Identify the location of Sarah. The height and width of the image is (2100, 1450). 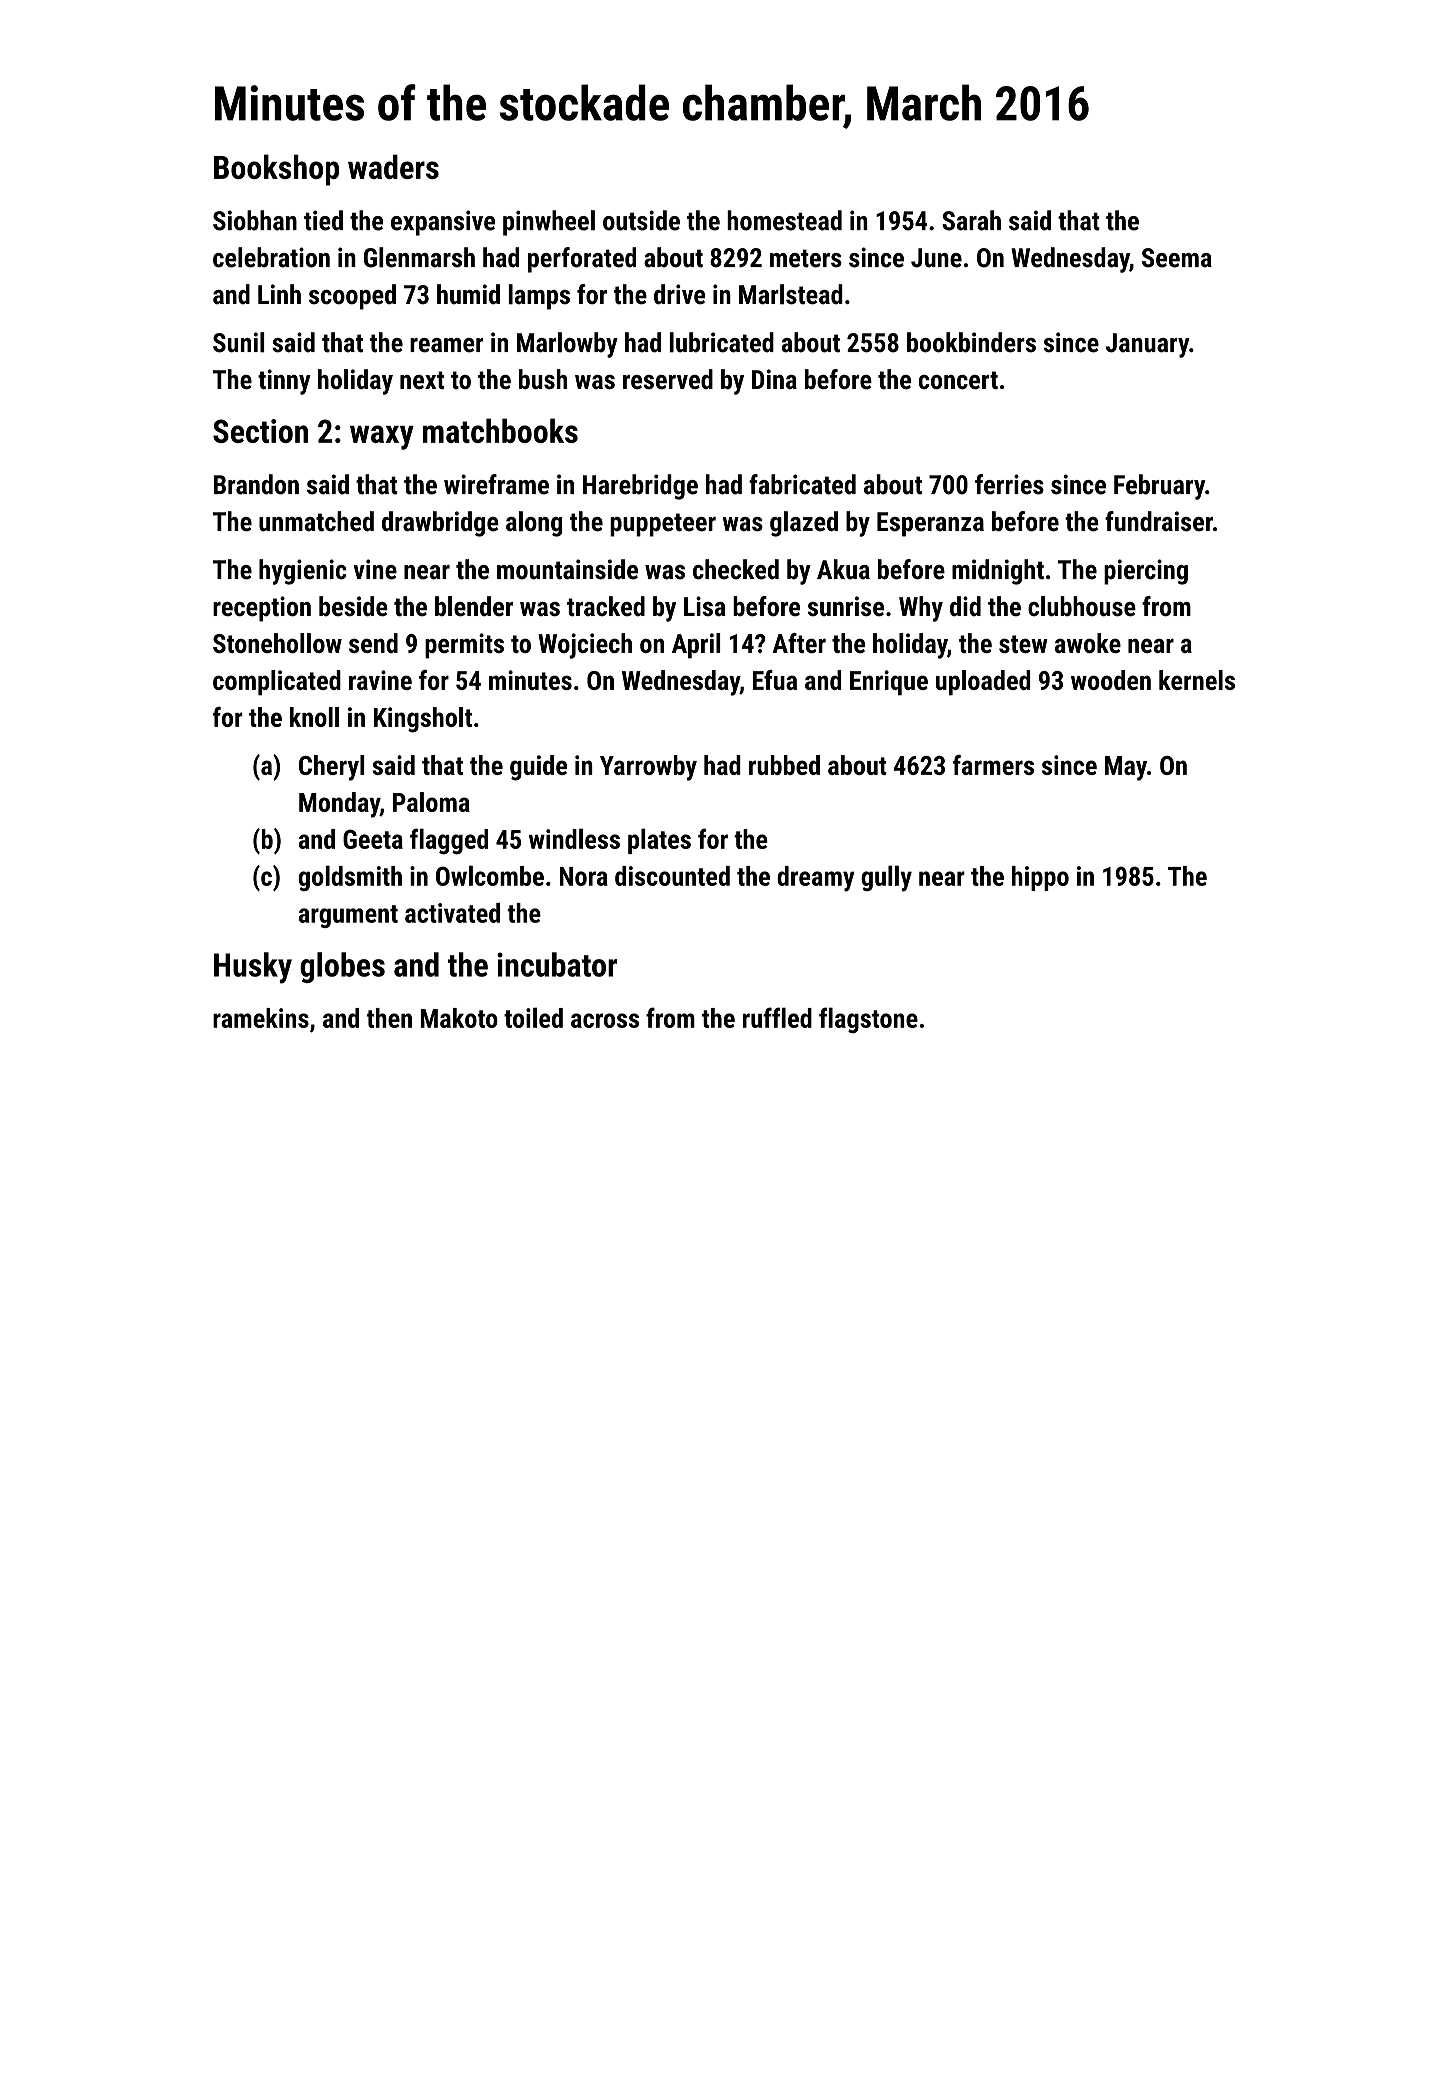
(971, 220).
